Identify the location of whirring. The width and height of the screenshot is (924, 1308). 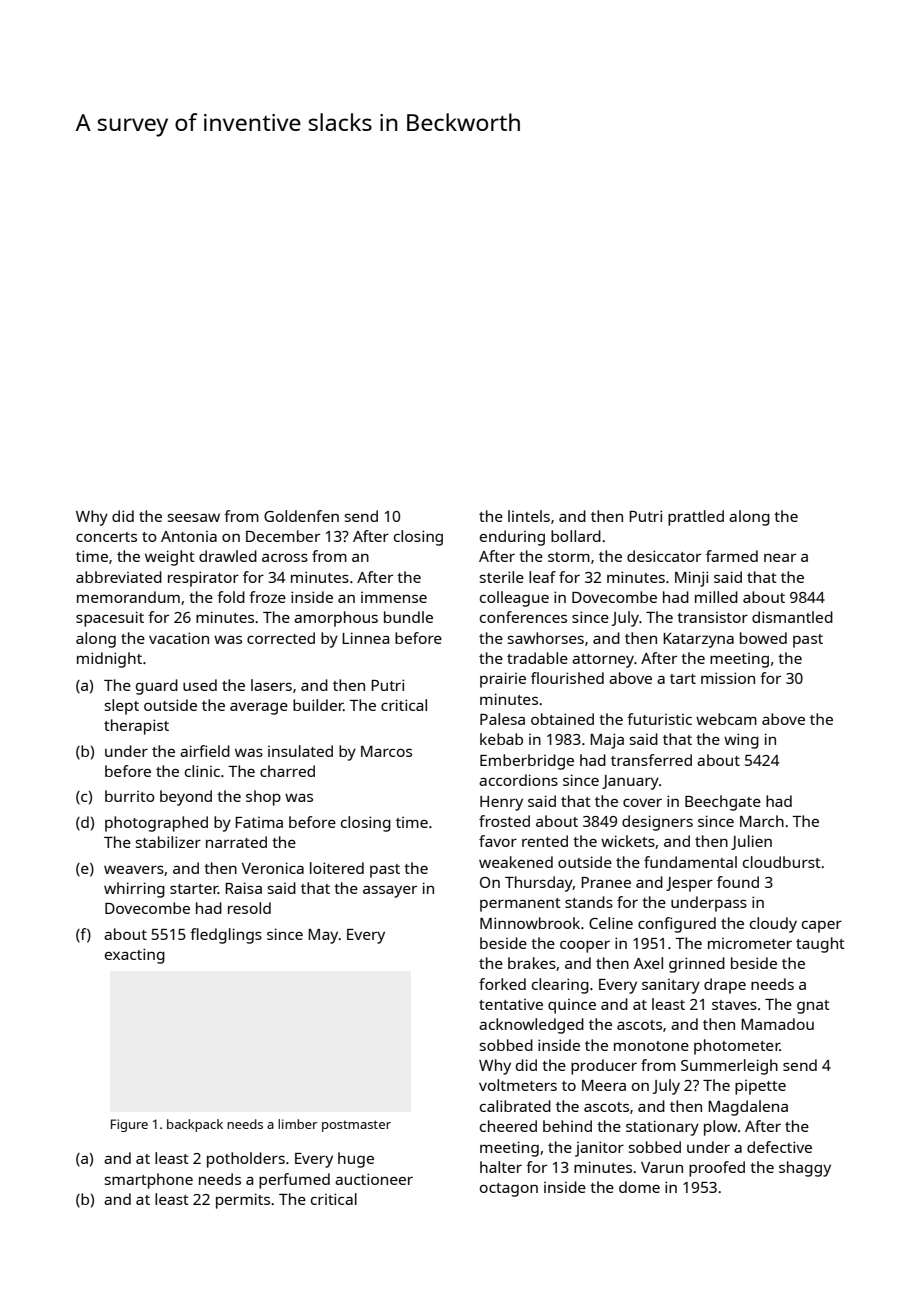
(134, 890).
